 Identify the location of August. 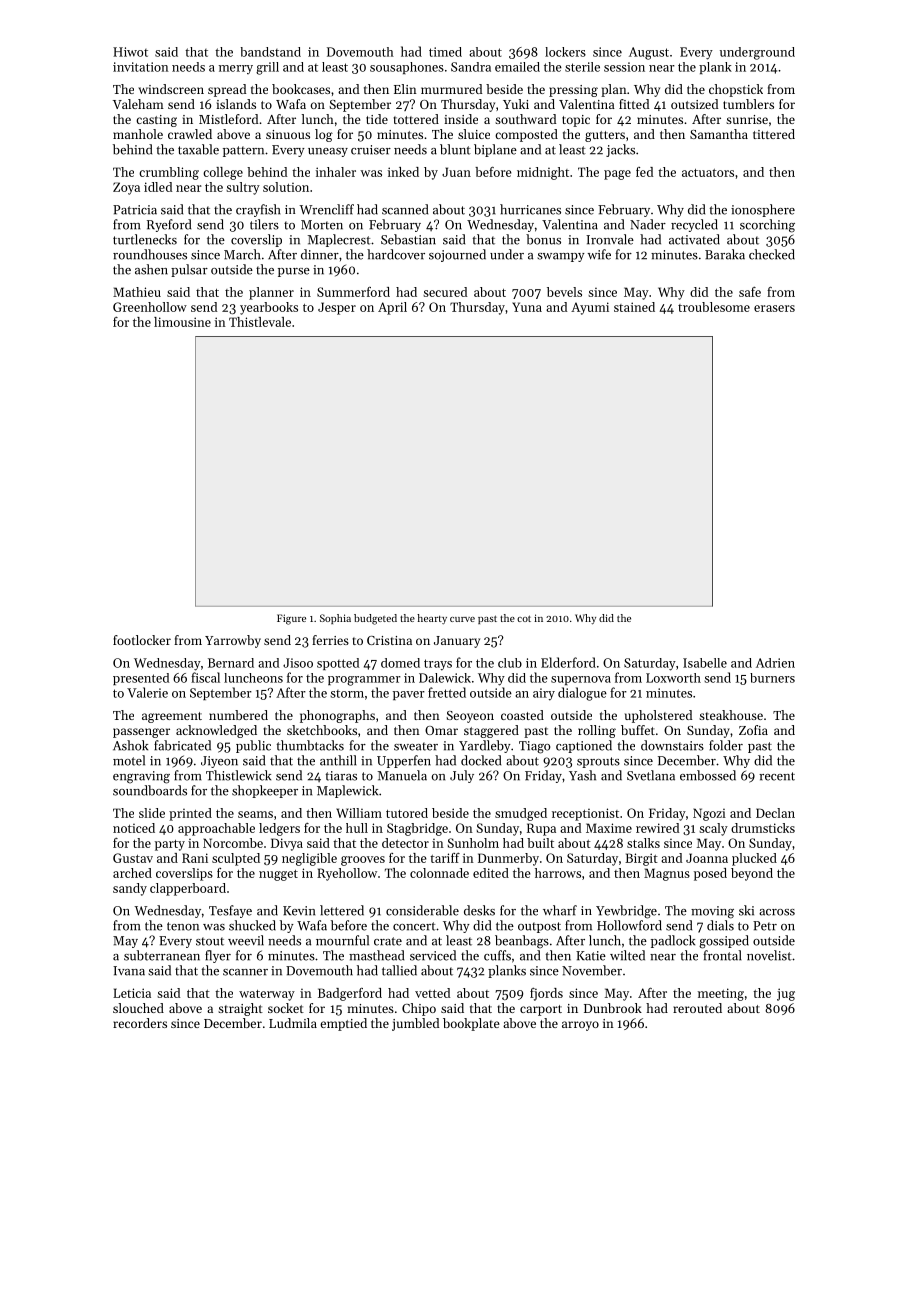
(649, 53).
